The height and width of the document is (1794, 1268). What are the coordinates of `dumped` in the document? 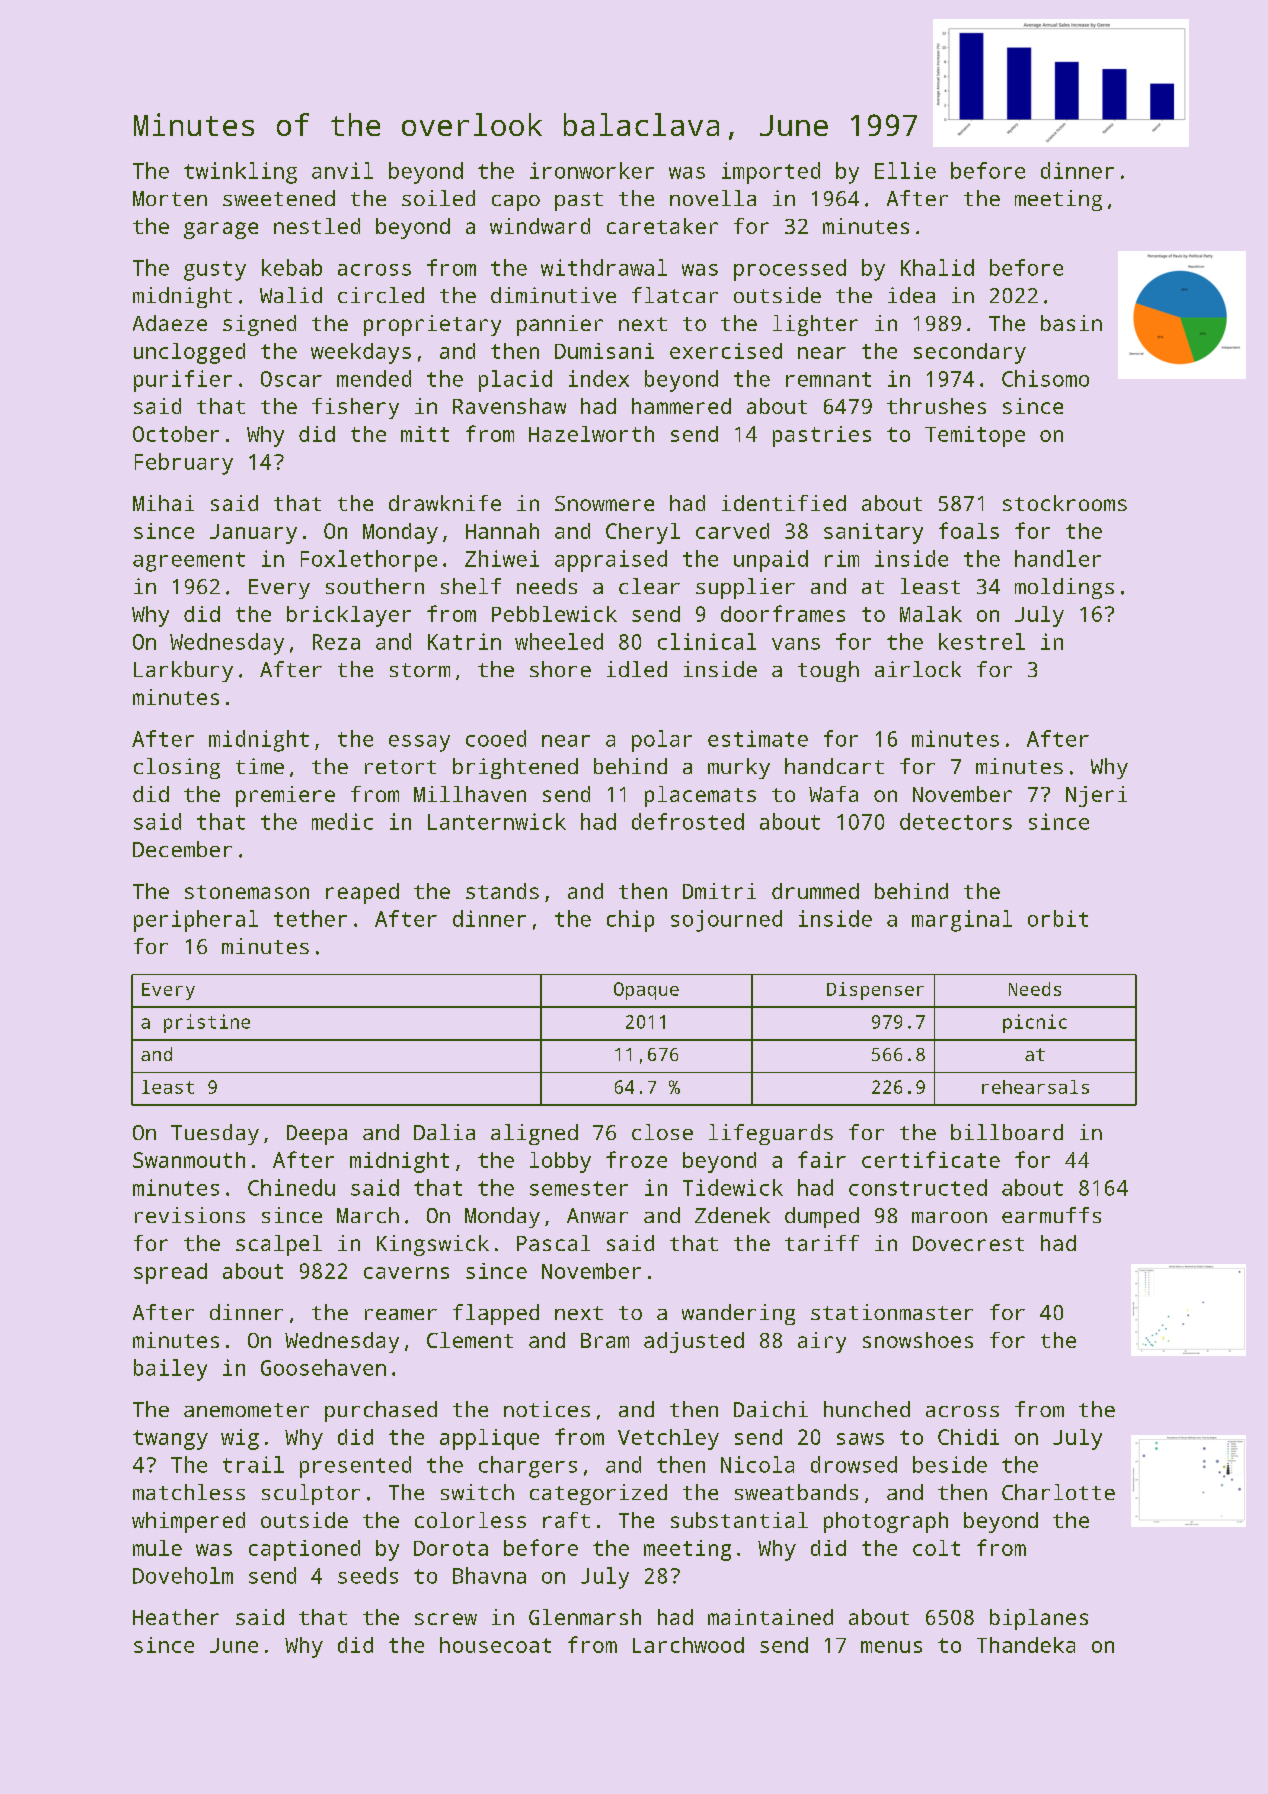 It's located at (822, 1217).
